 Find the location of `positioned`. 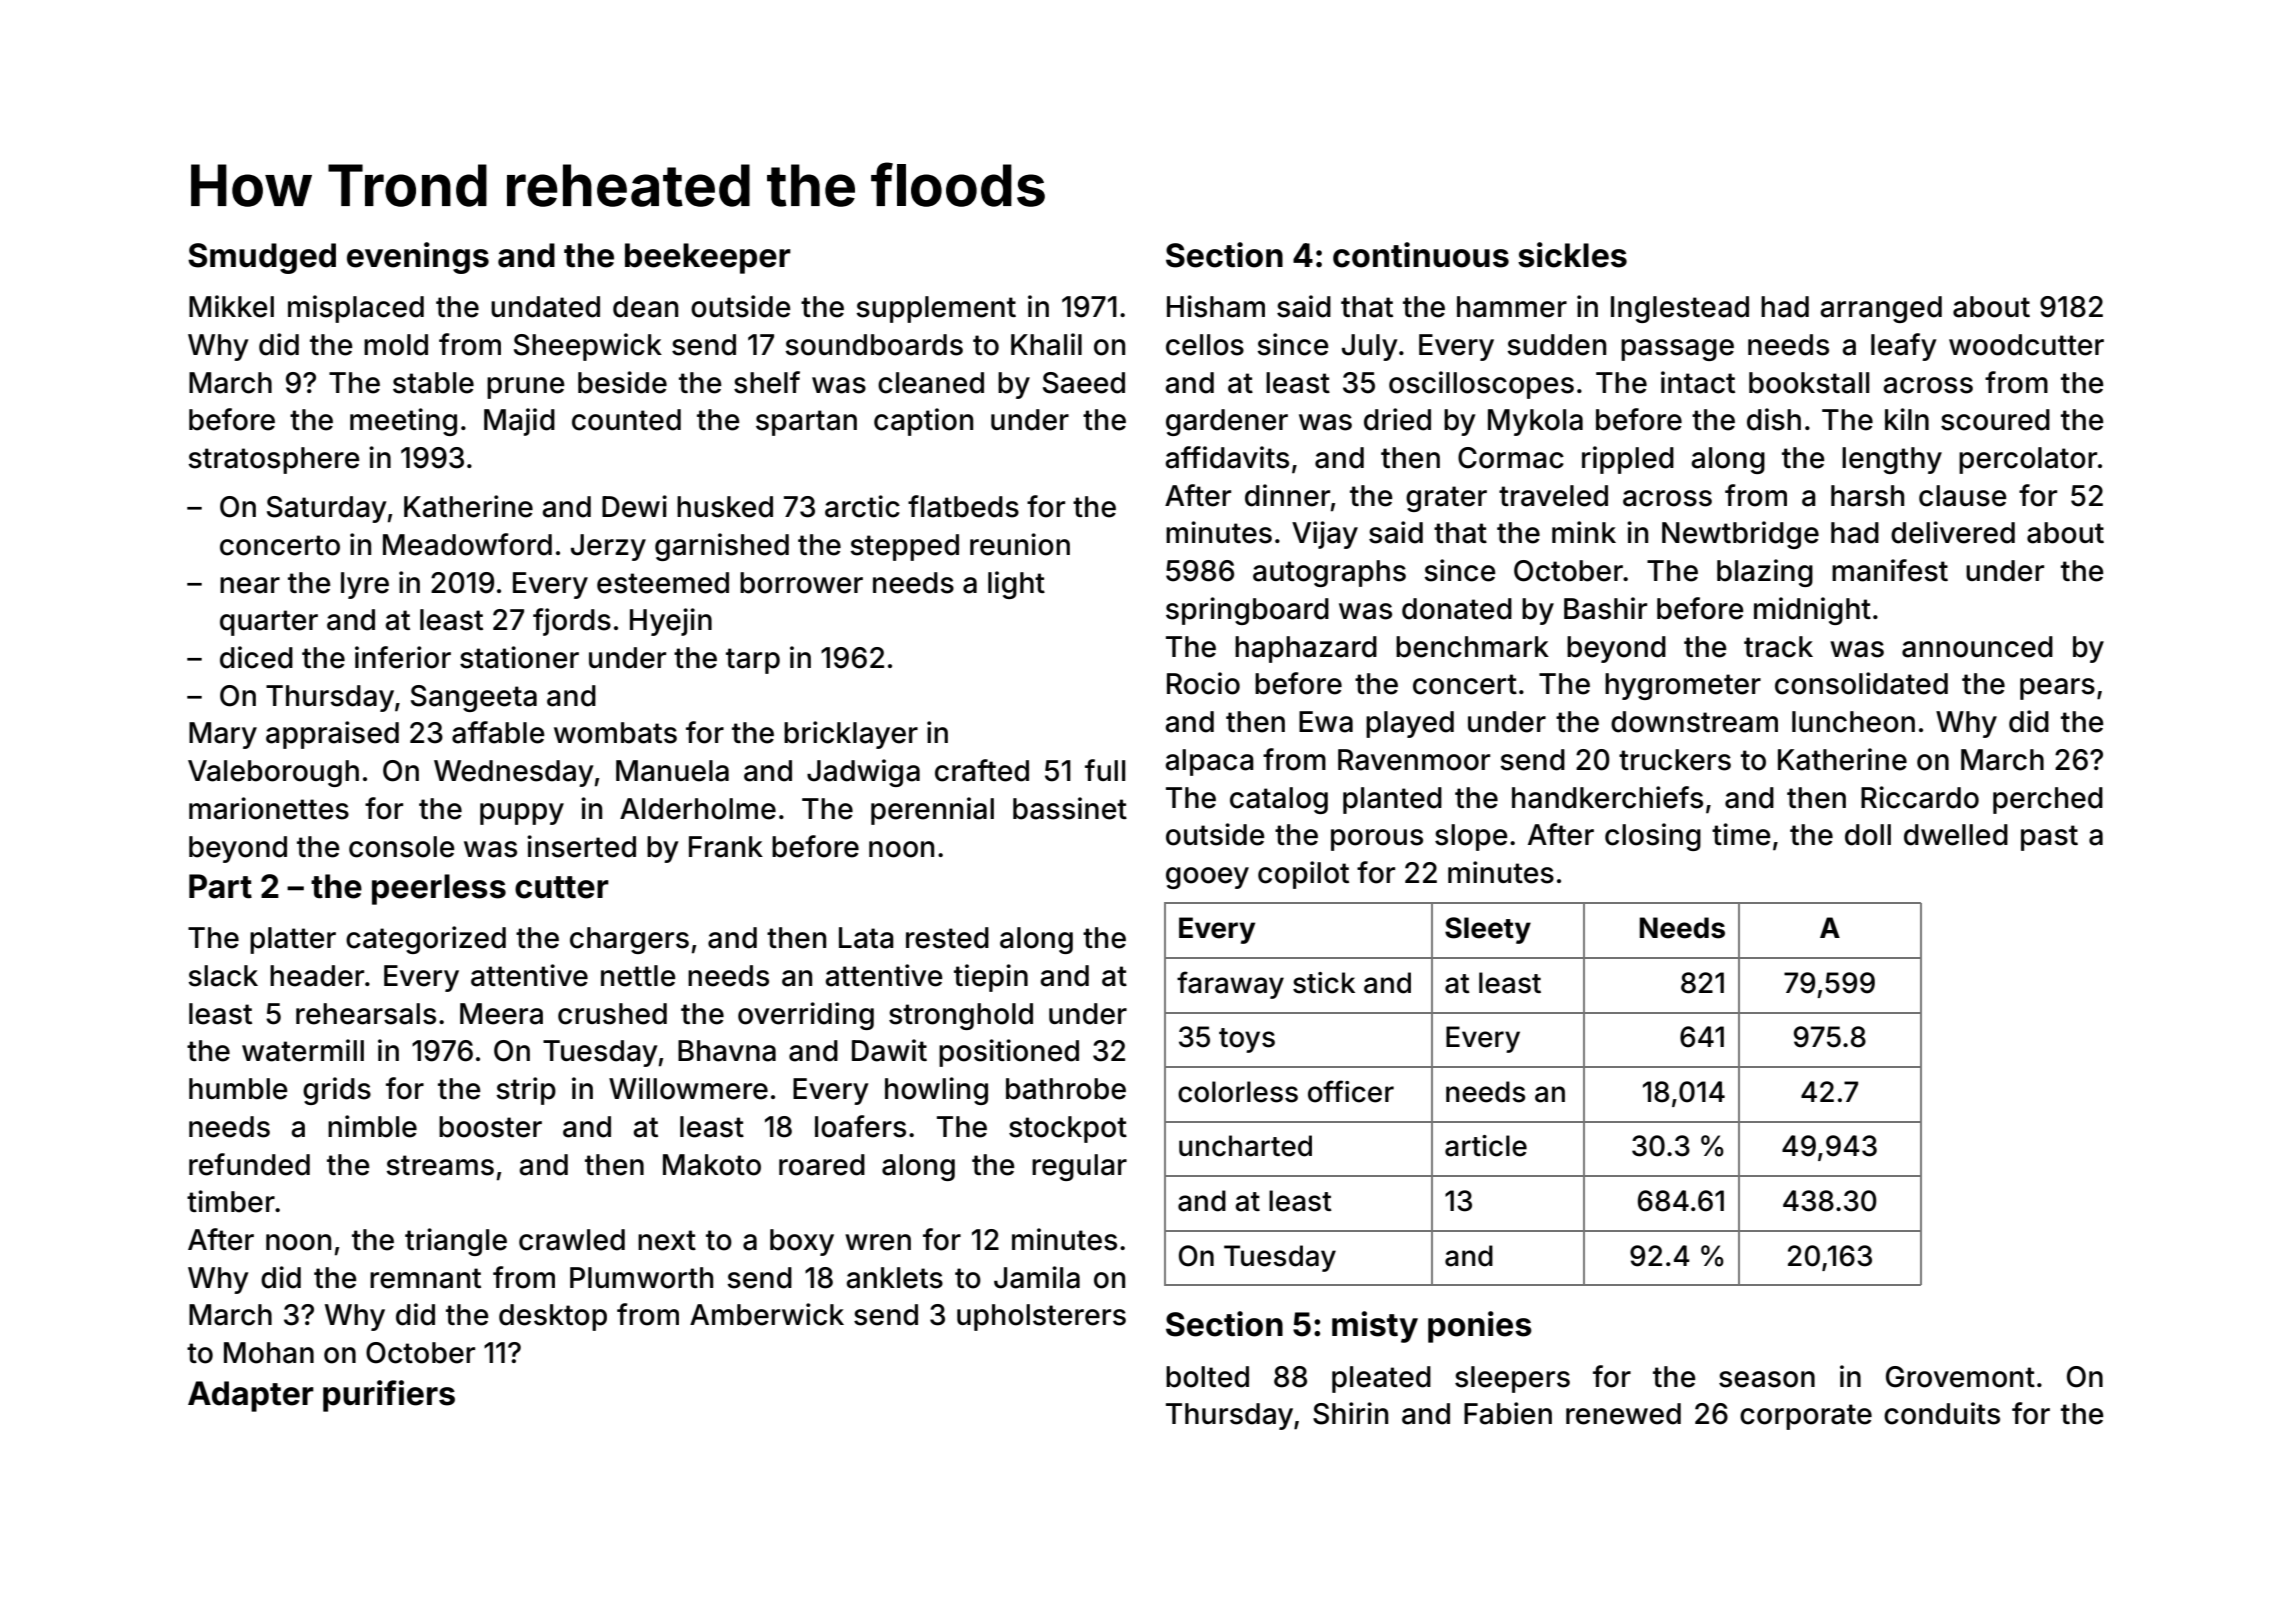

positioned is located at coordinates (1009, 1053).
